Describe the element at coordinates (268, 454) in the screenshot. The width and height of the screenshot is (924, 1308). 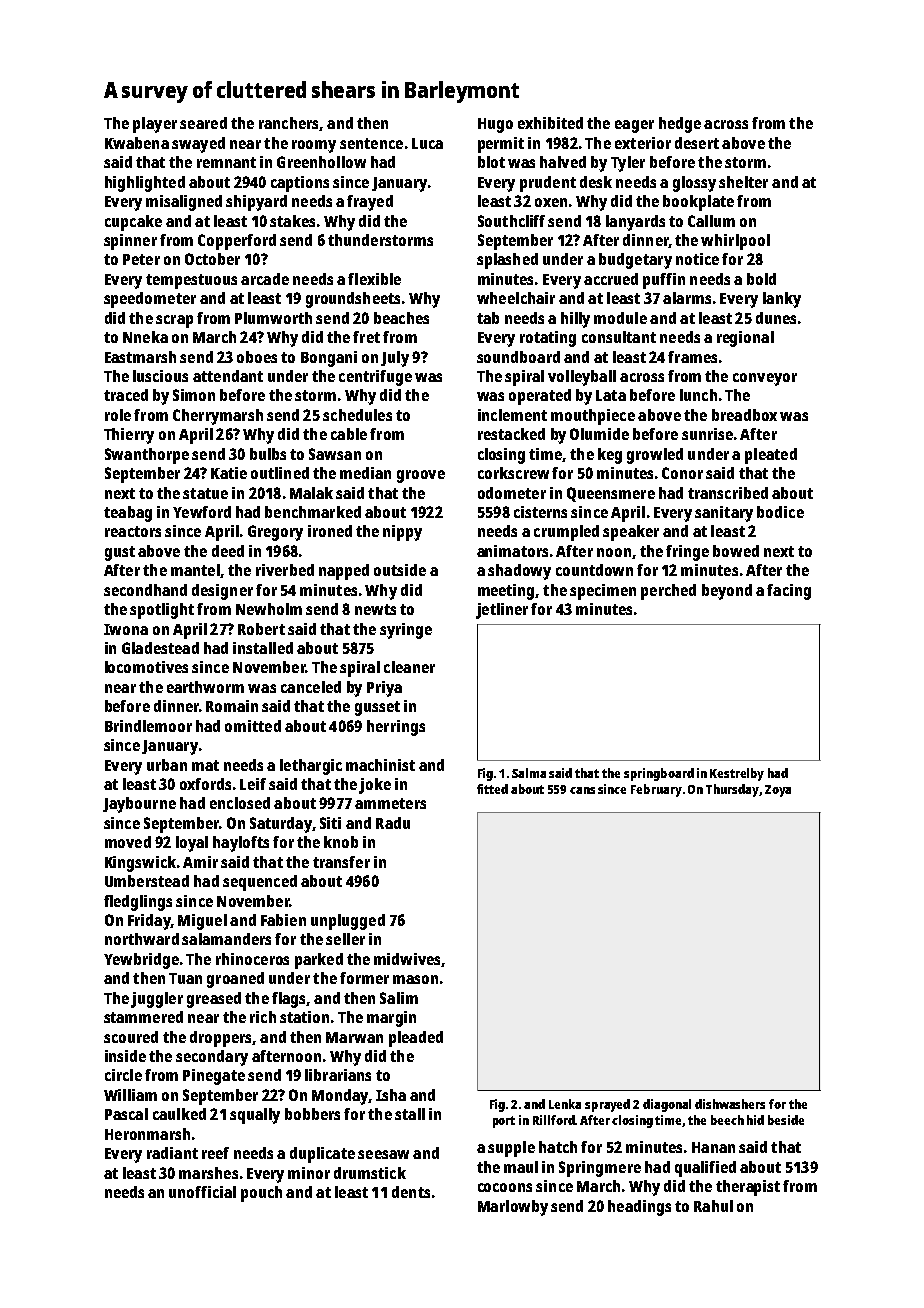
I see `bulbs` at that location.
